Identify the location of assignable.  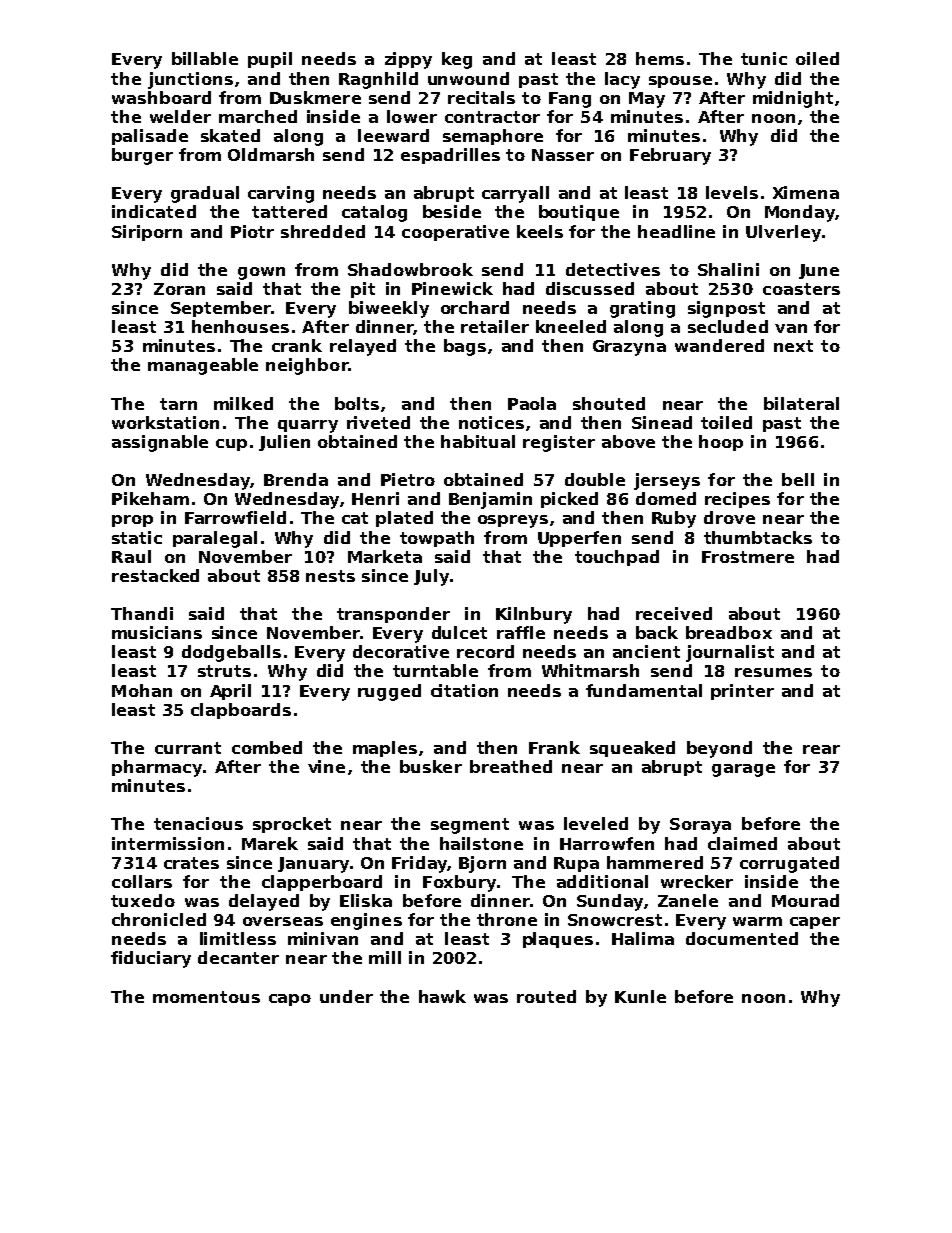
(160, 443).
